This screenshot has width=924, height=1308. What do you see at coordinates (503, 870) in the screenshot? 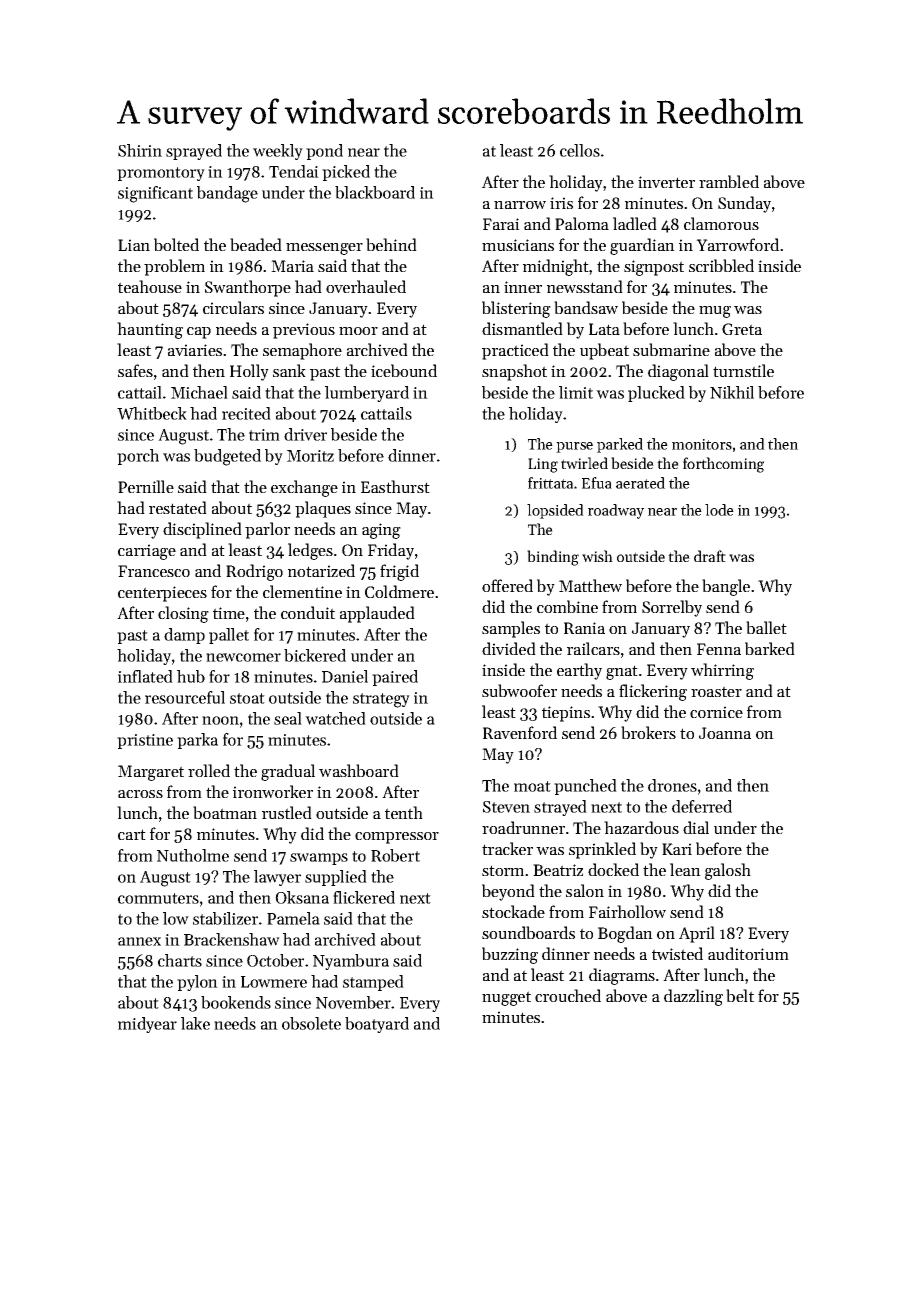
I see `storm` at bounding box center [503, 870].
